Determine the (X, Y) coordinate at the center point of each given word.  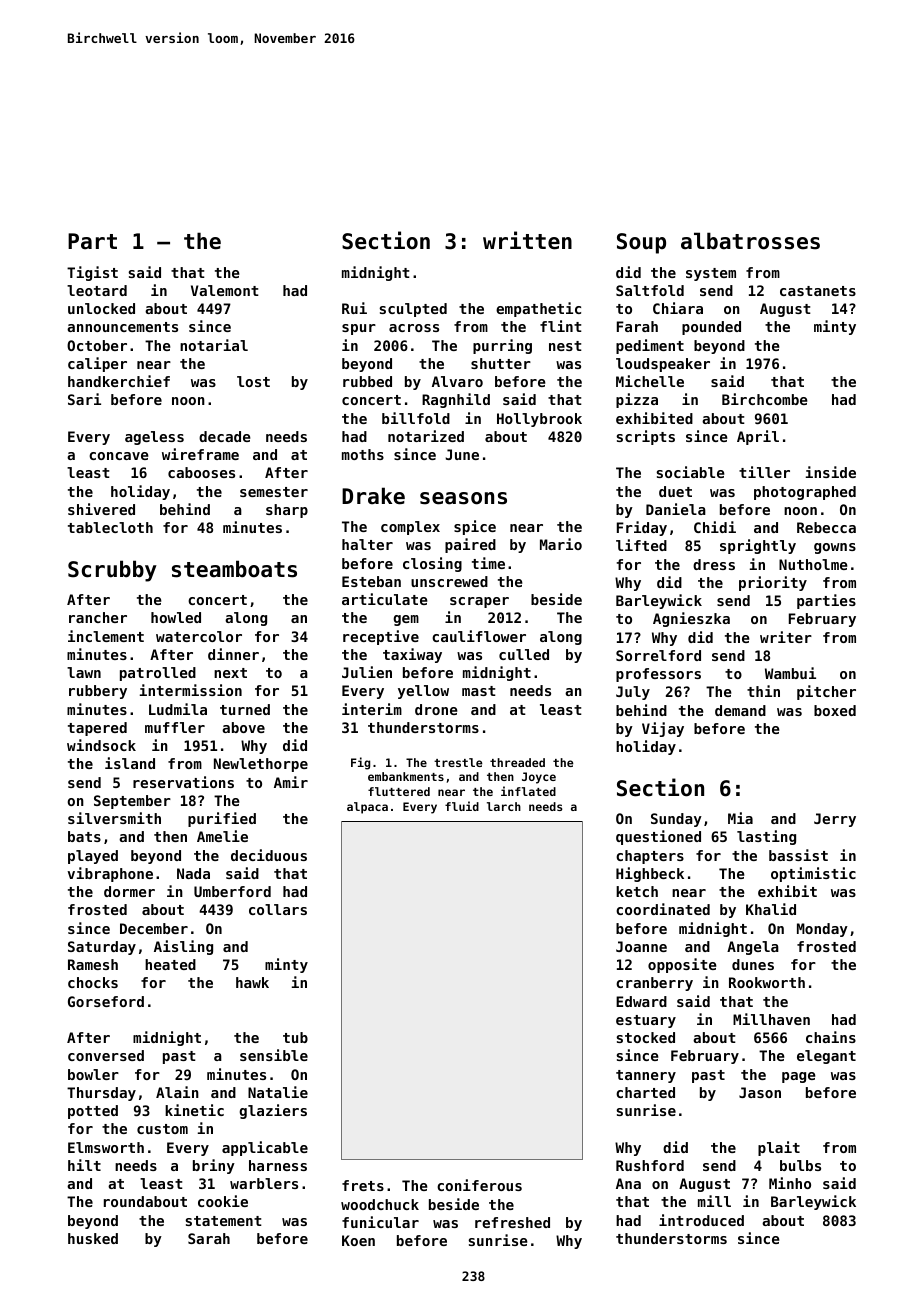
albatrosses (750, 241)
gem (406, 620)
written (527, 240)
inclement (106, 636)
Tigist (92, 273)
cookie (223, 1201)
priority (773, 583)
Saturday (102, 948)
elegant (826, 1057)
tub (295, 1037)
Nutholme (813, 564)
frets (363, 1185)
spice (475, 527)
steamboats (234, 569)
